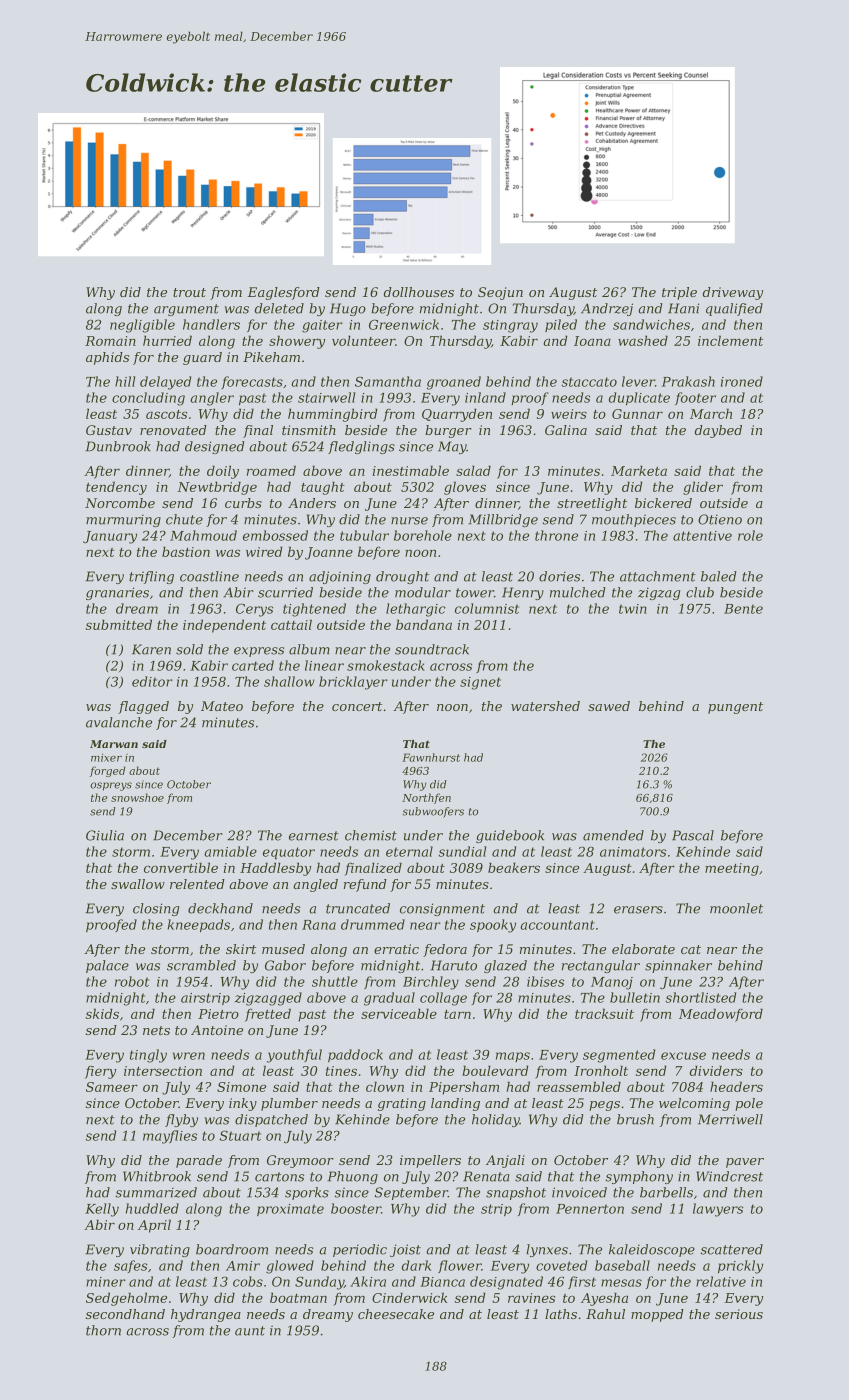 This image has width=849, height=1400. Describe the element at coordinates (430, 1161) in the image. I see `impellers` at that location.
